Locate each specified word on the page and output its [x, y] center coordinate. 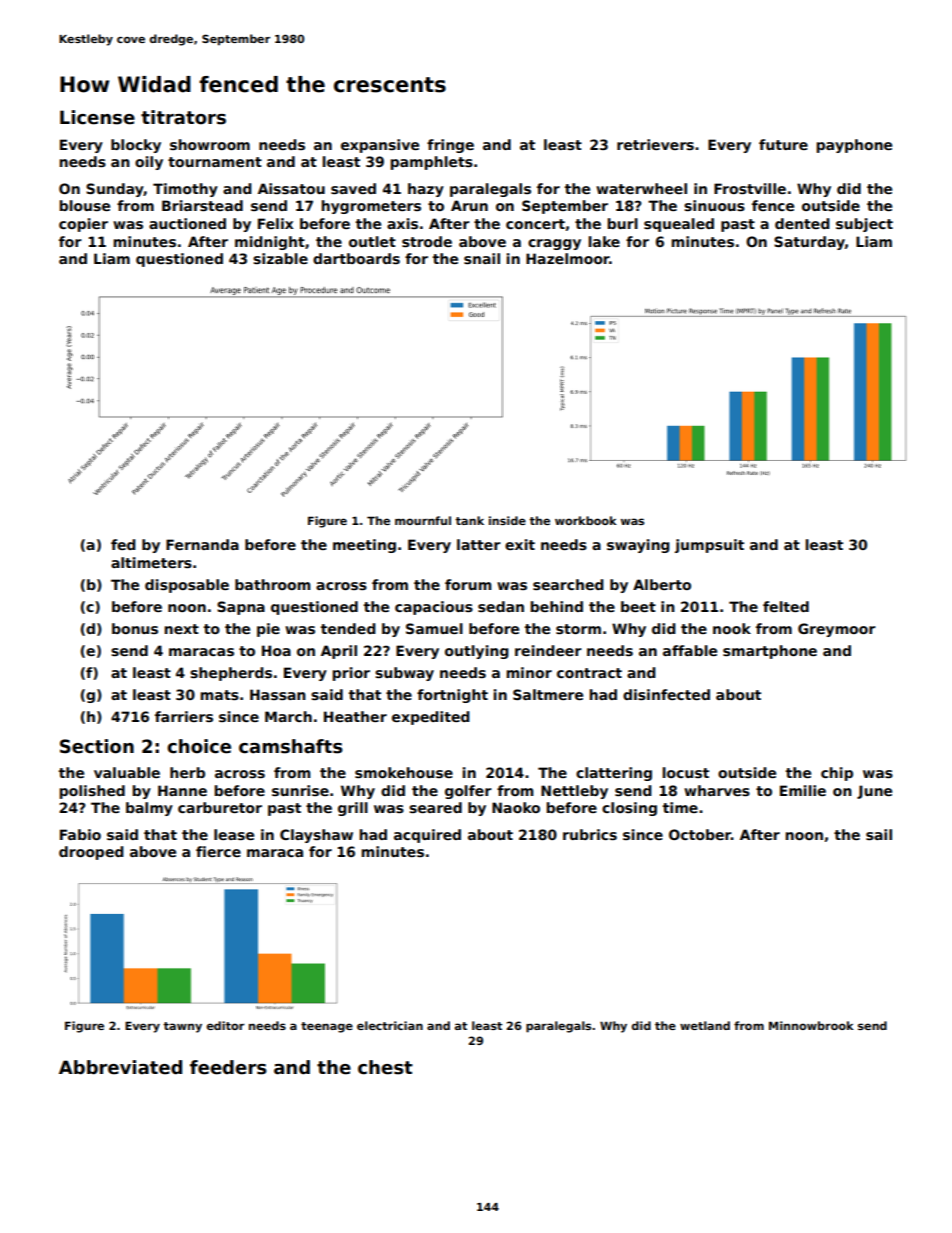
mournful [423, 520]
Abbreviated [120, 1067]
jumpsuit [709, 546]
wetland [705, 1025]
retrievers [655, 144]
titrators [183, 117]
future [783, 144]
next [181, 629]
